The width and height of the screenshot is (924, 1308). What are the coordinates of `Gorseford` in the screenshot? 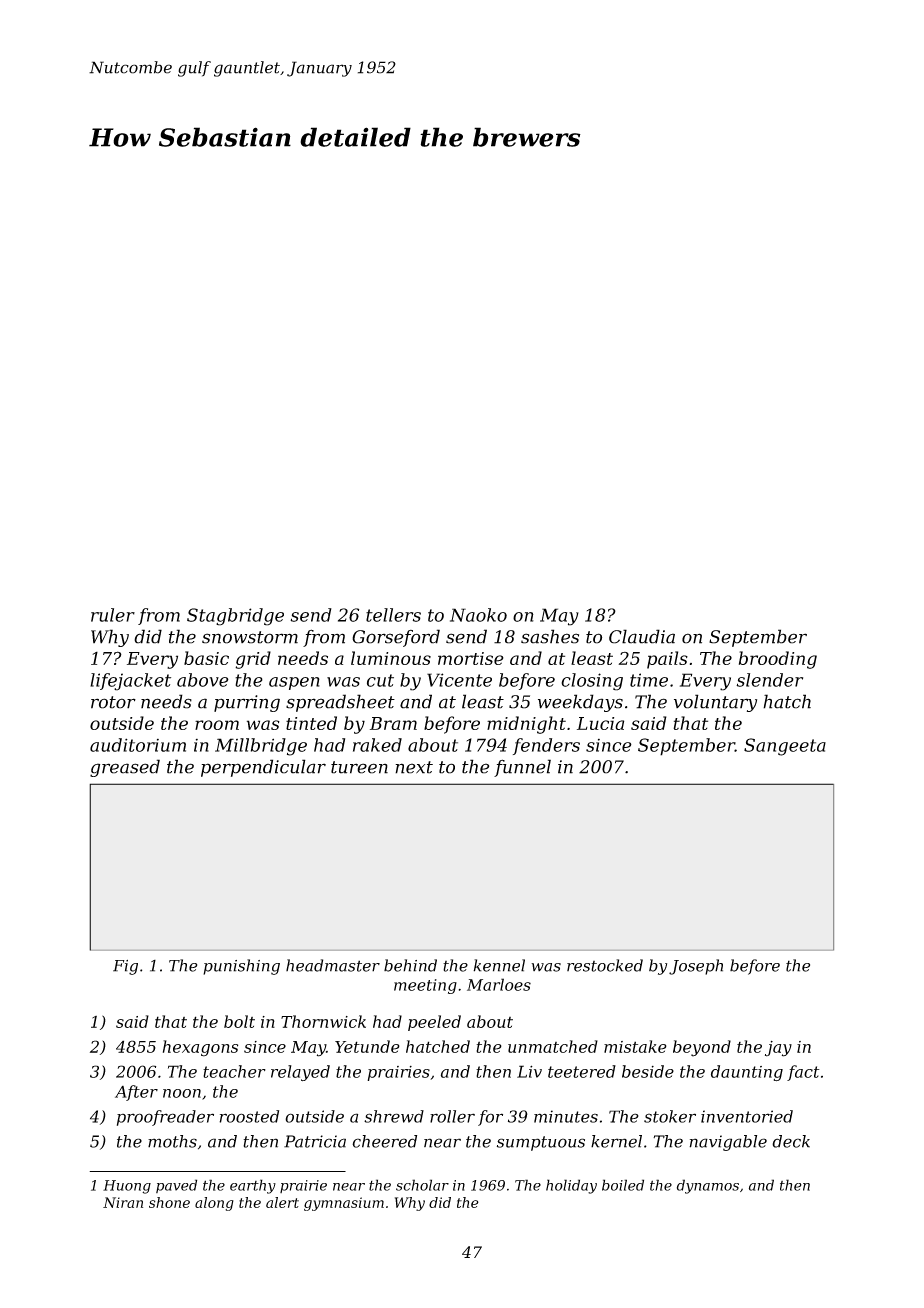 It's located at (396, 638).
